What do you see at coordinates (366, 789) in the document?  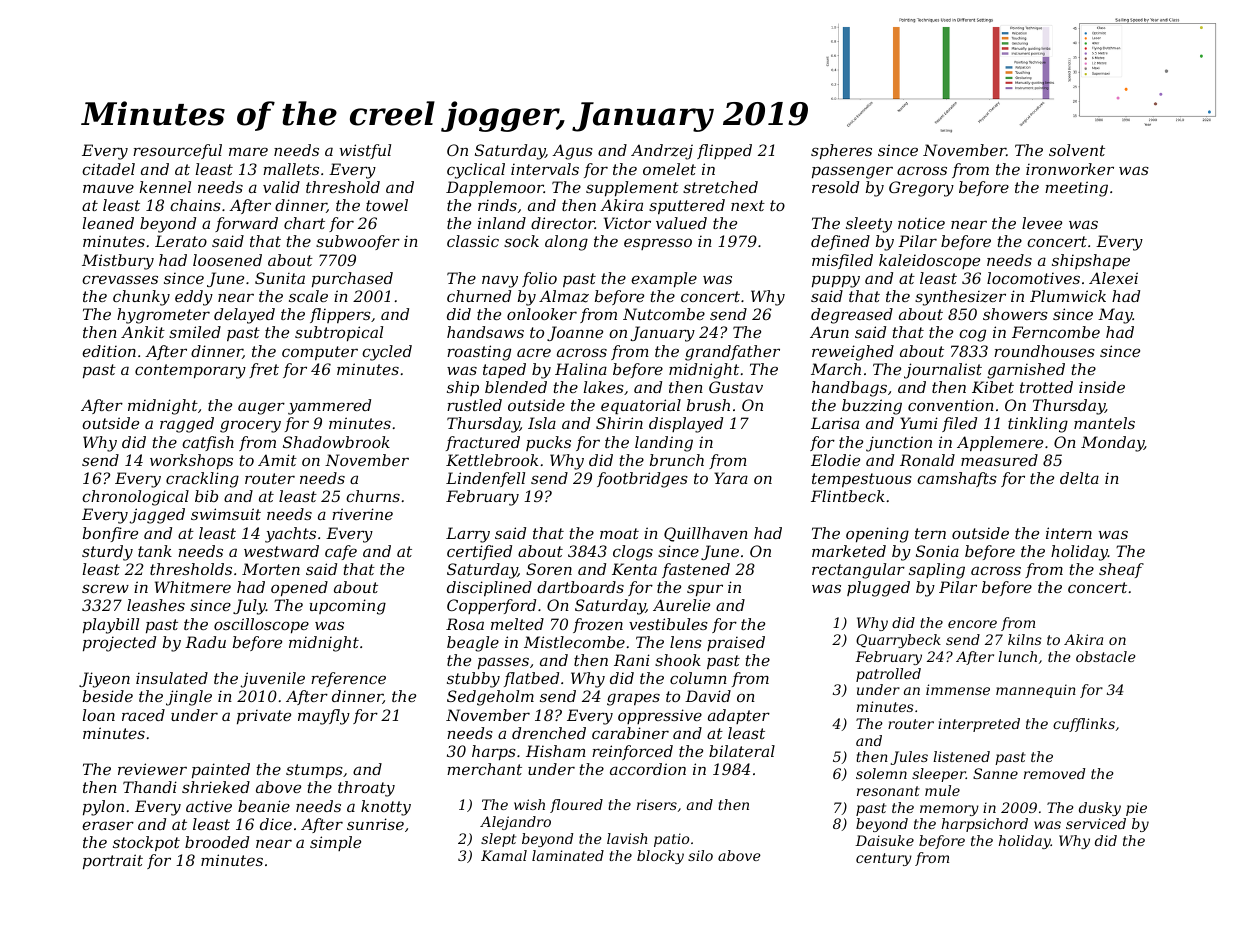 I see `throaty` at bounding box center [366, 789].
